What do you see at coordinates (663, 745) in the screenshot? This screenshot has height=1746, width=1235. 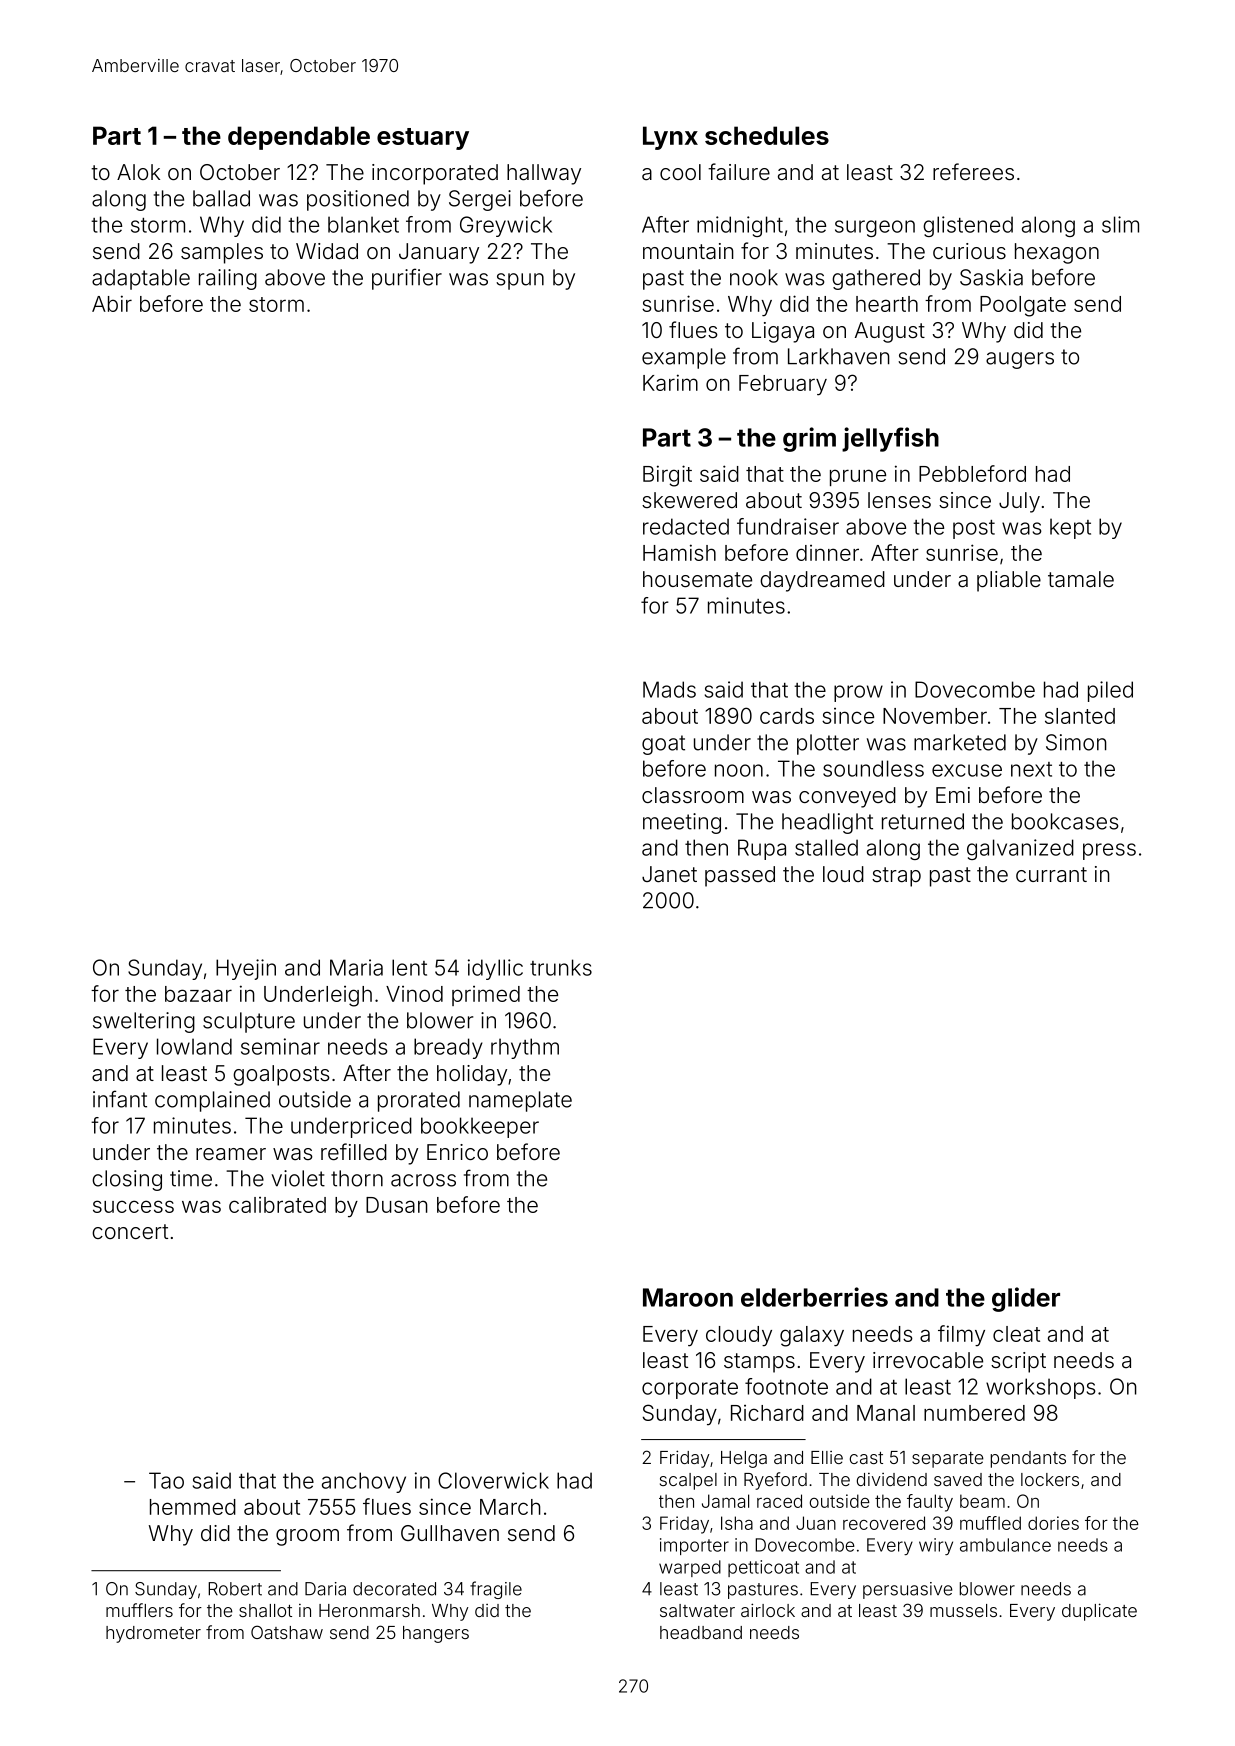 I see `goat` at bounding box center [663, 745].
